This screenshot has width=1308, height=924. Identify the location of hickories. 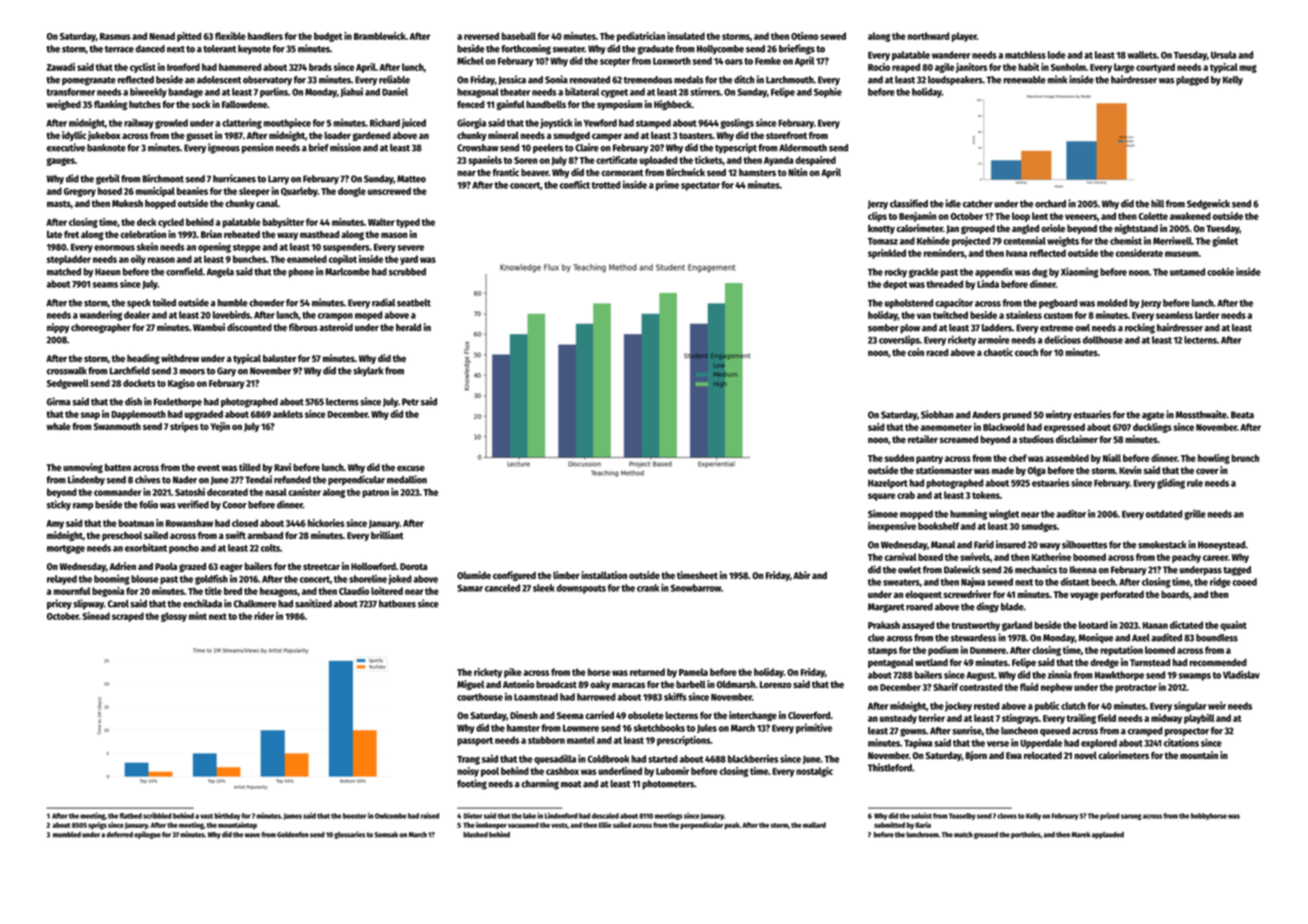
(326, 523).
